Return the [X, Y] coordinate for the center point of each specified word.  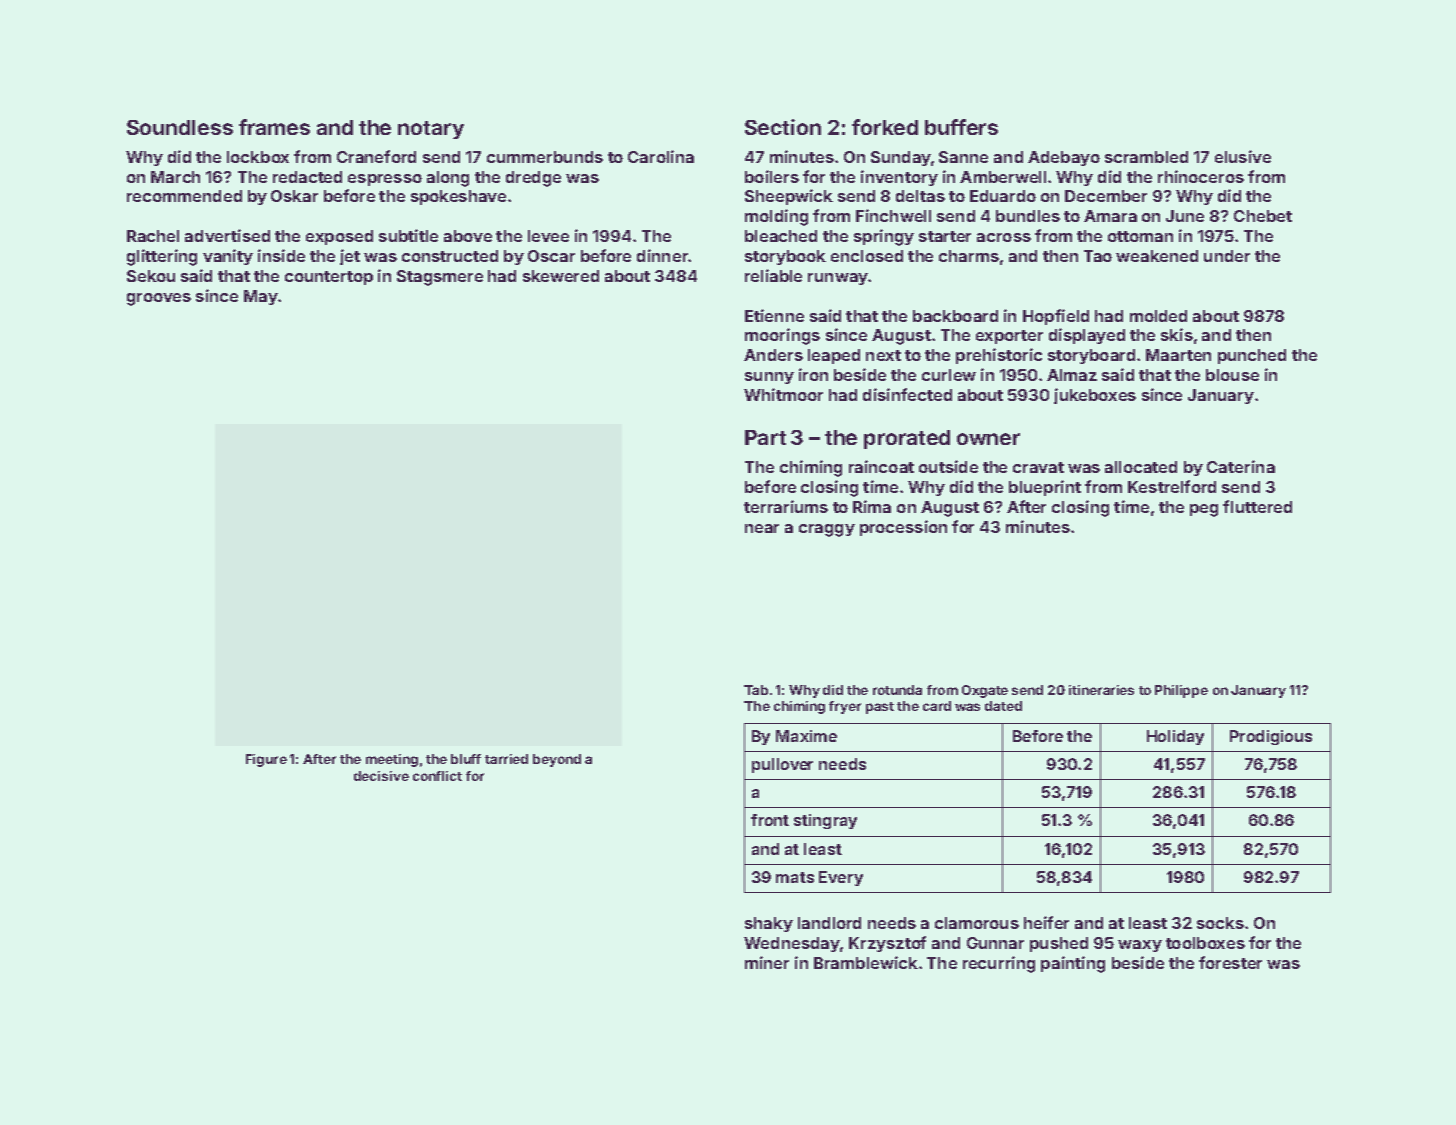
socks [1220, 923]
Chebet [1263, 216]
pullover [782, 765]
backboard [955, 316]
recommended [184, 196]
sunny [769, 378]
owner [988, 439]
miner [767, 962]
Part [765, 437]
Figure [266, 760]
